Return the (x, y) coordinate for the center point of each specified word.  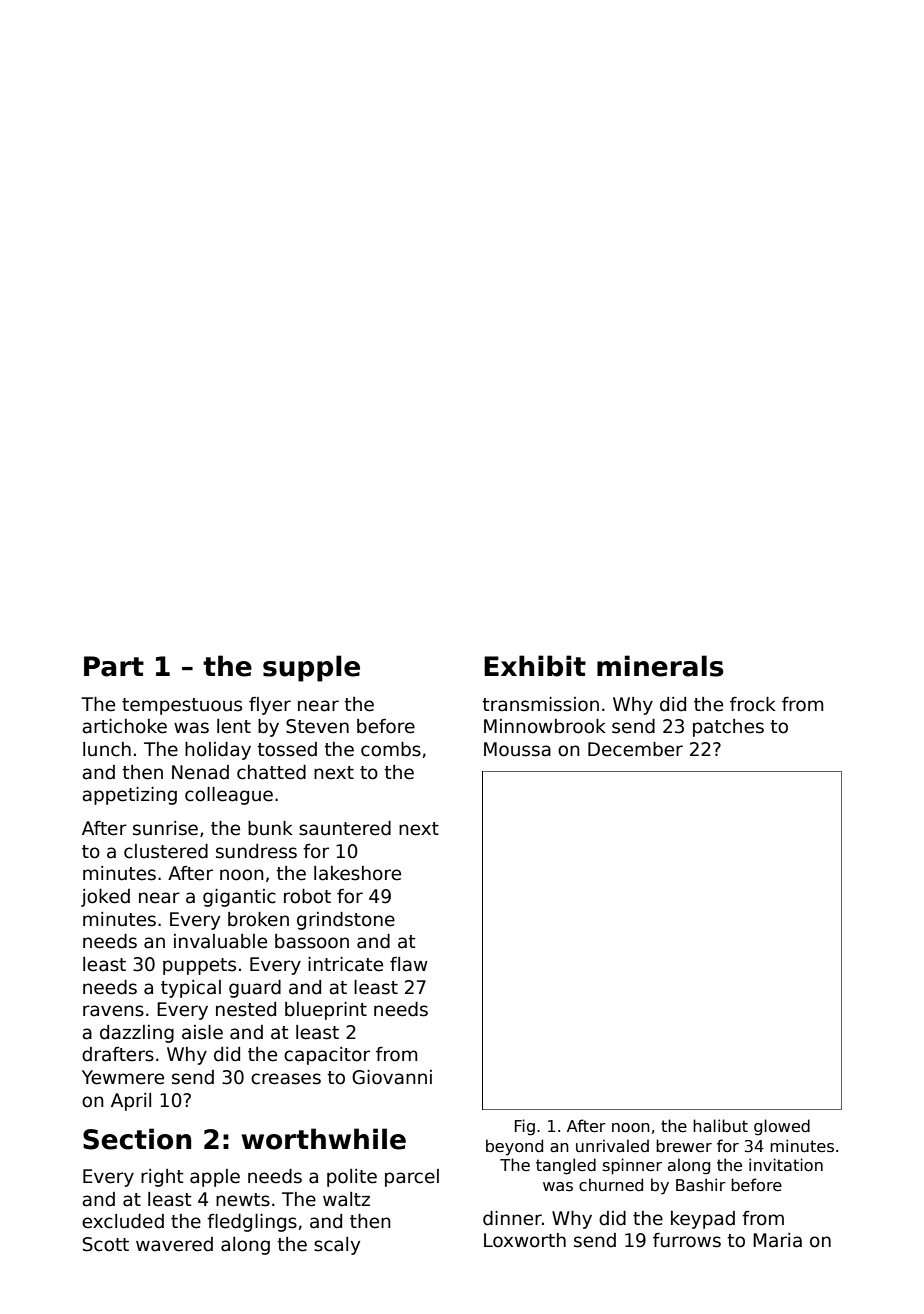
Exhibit (535, 666)
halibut (720, 1126)
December (635, 749)
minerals (660, 666)
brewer (684, 1145)
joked (105, 898)
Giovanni (392, 1077)
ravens (113, 1011)
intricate (345, 964)
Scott (106, 1244)
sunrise (165, 828)
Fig (525, 1127)
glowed (782, 1127)
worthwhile (324, 1139)
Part (114, 666)
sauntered (345, 828)
